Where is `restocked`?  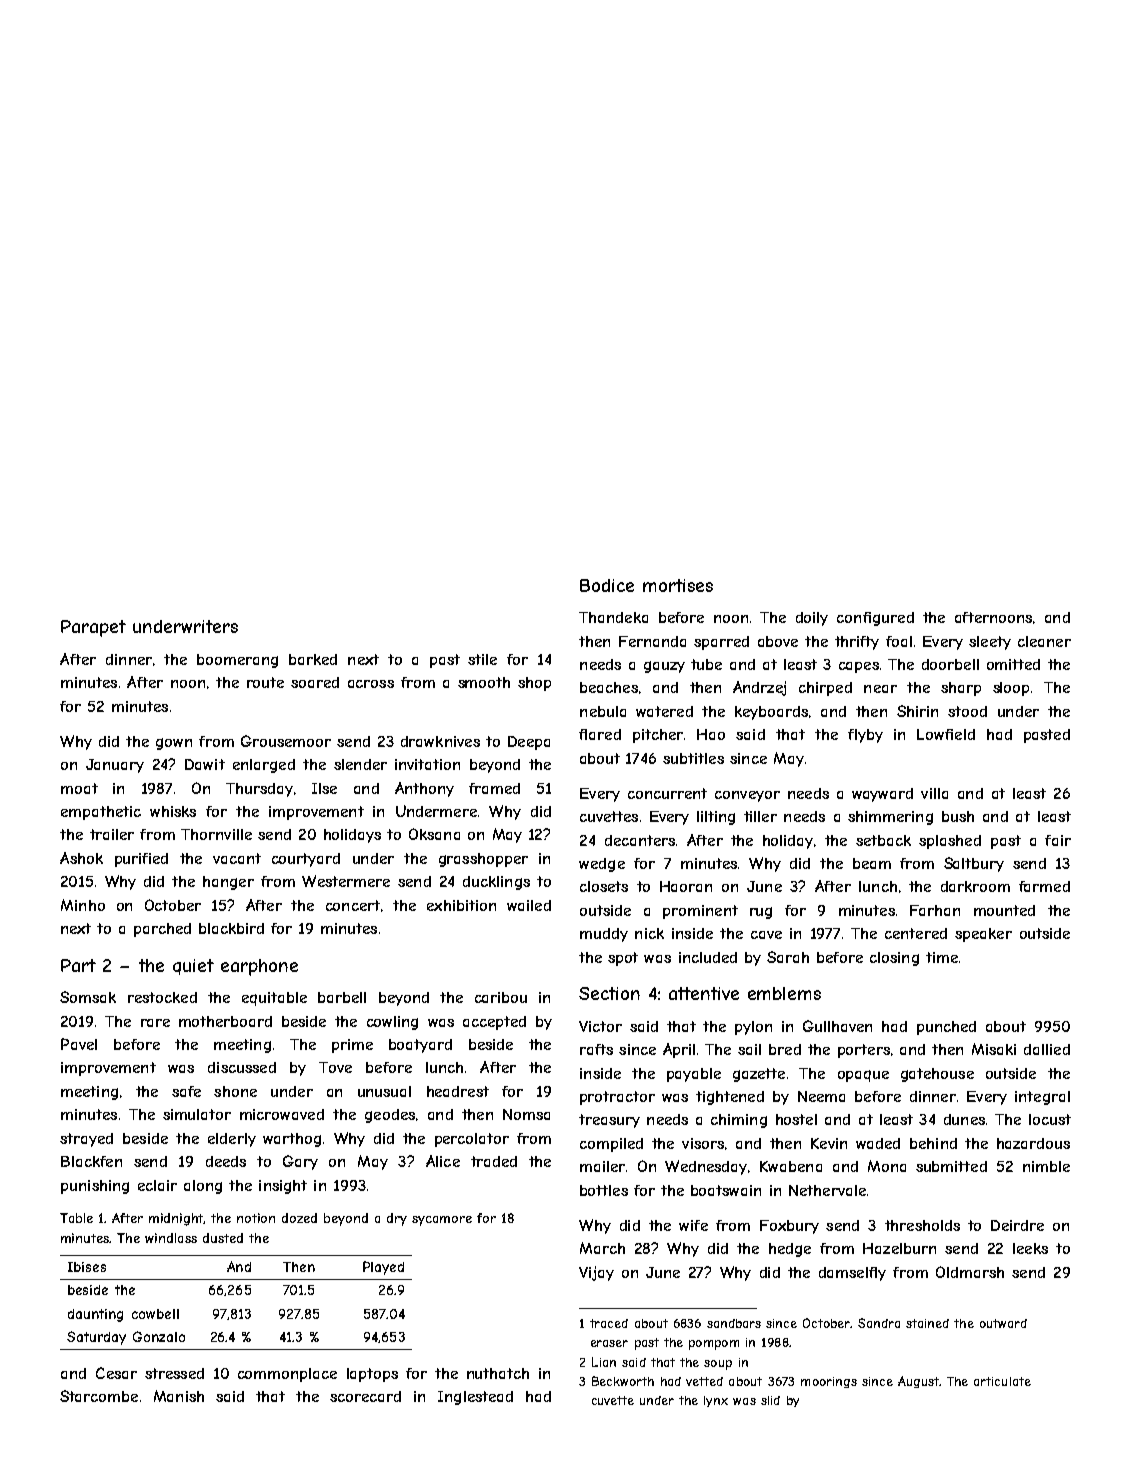
restocked is located at coordinates (162, 997).
